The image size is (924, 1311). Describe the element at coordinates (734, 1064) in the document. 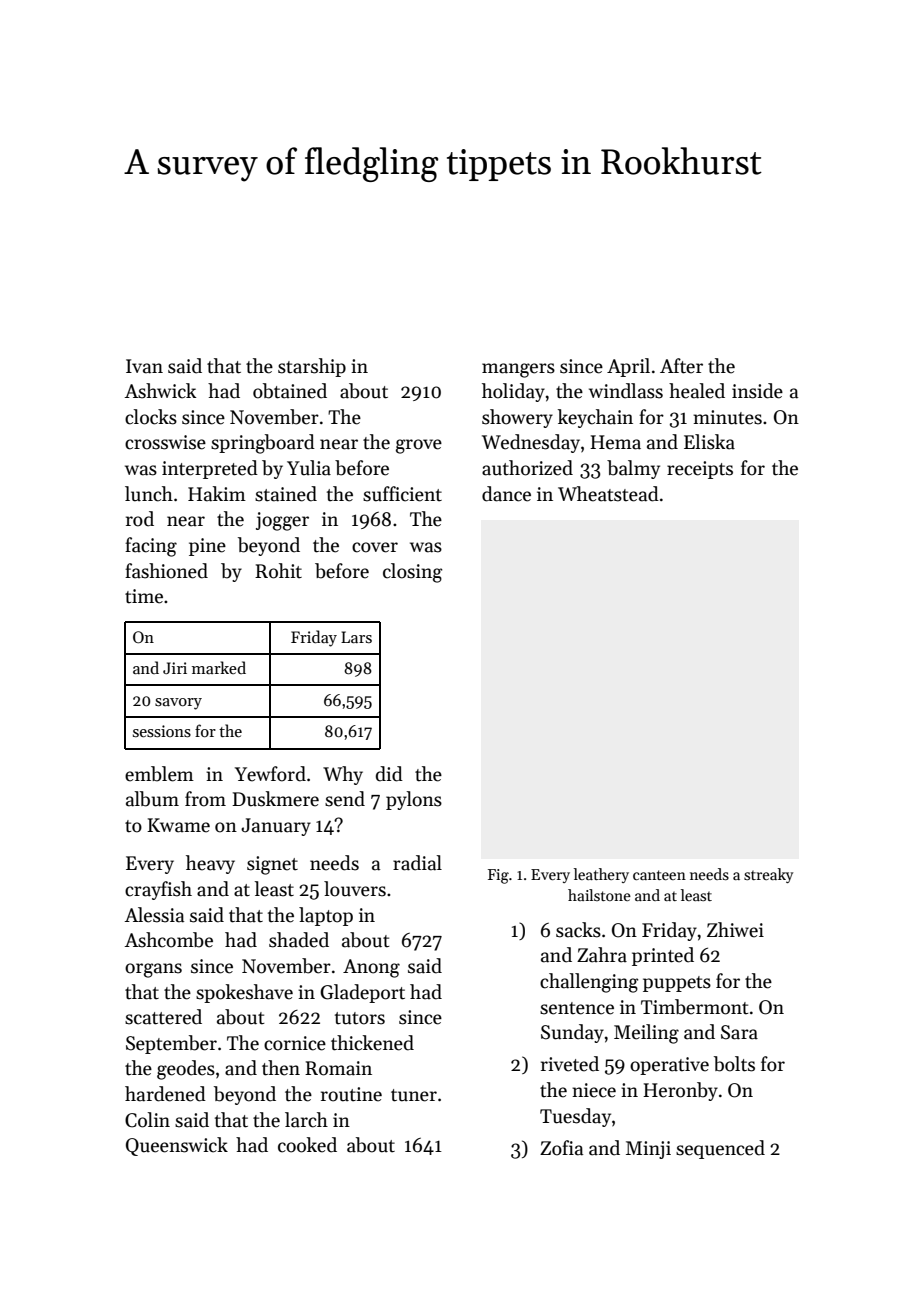

I see `bolts` at that location.
